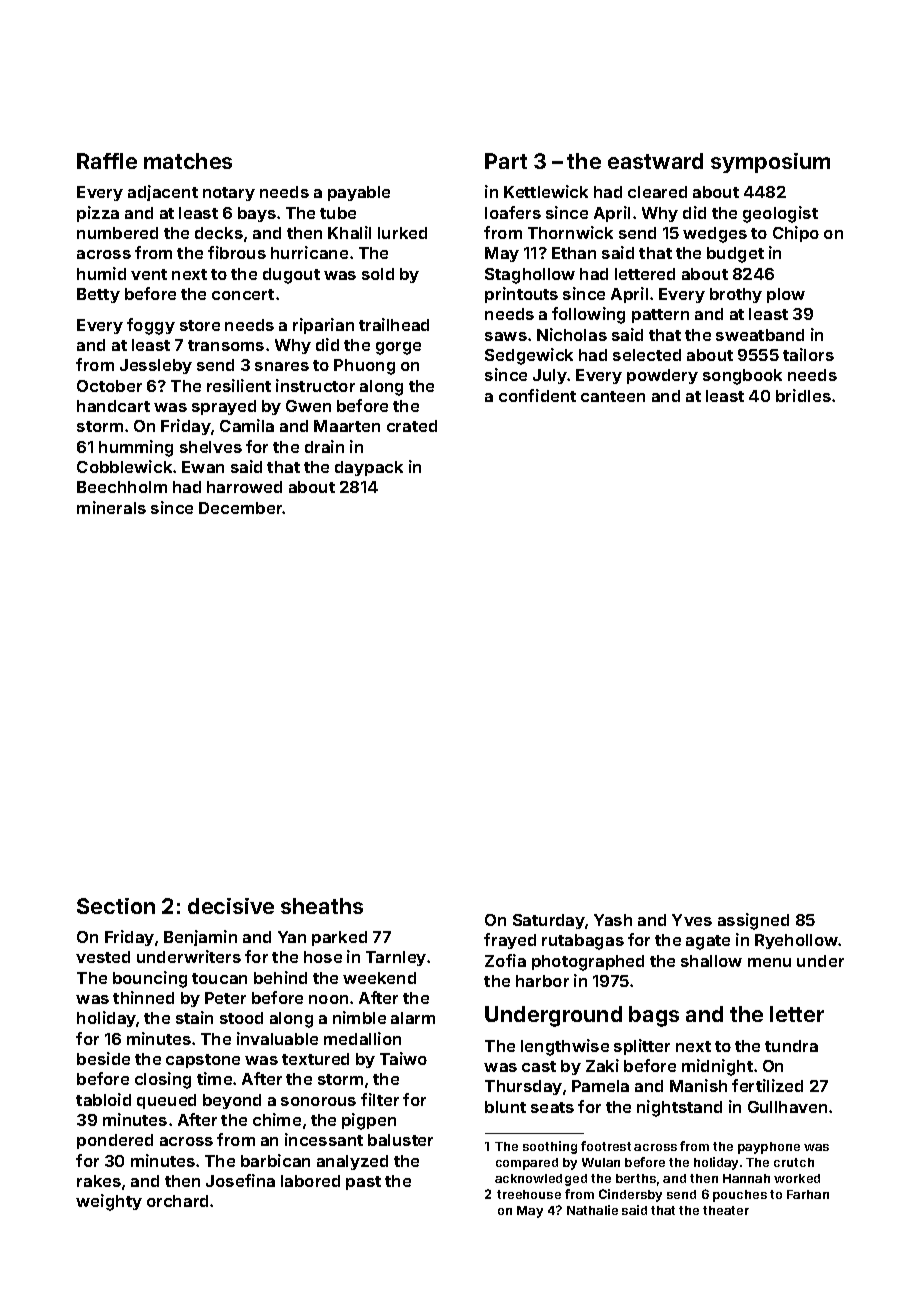 This screenshot has width=924, height=1314. Describe the element at coordinates (613, 920) in the screenshot. I see `Yash` at that location.
